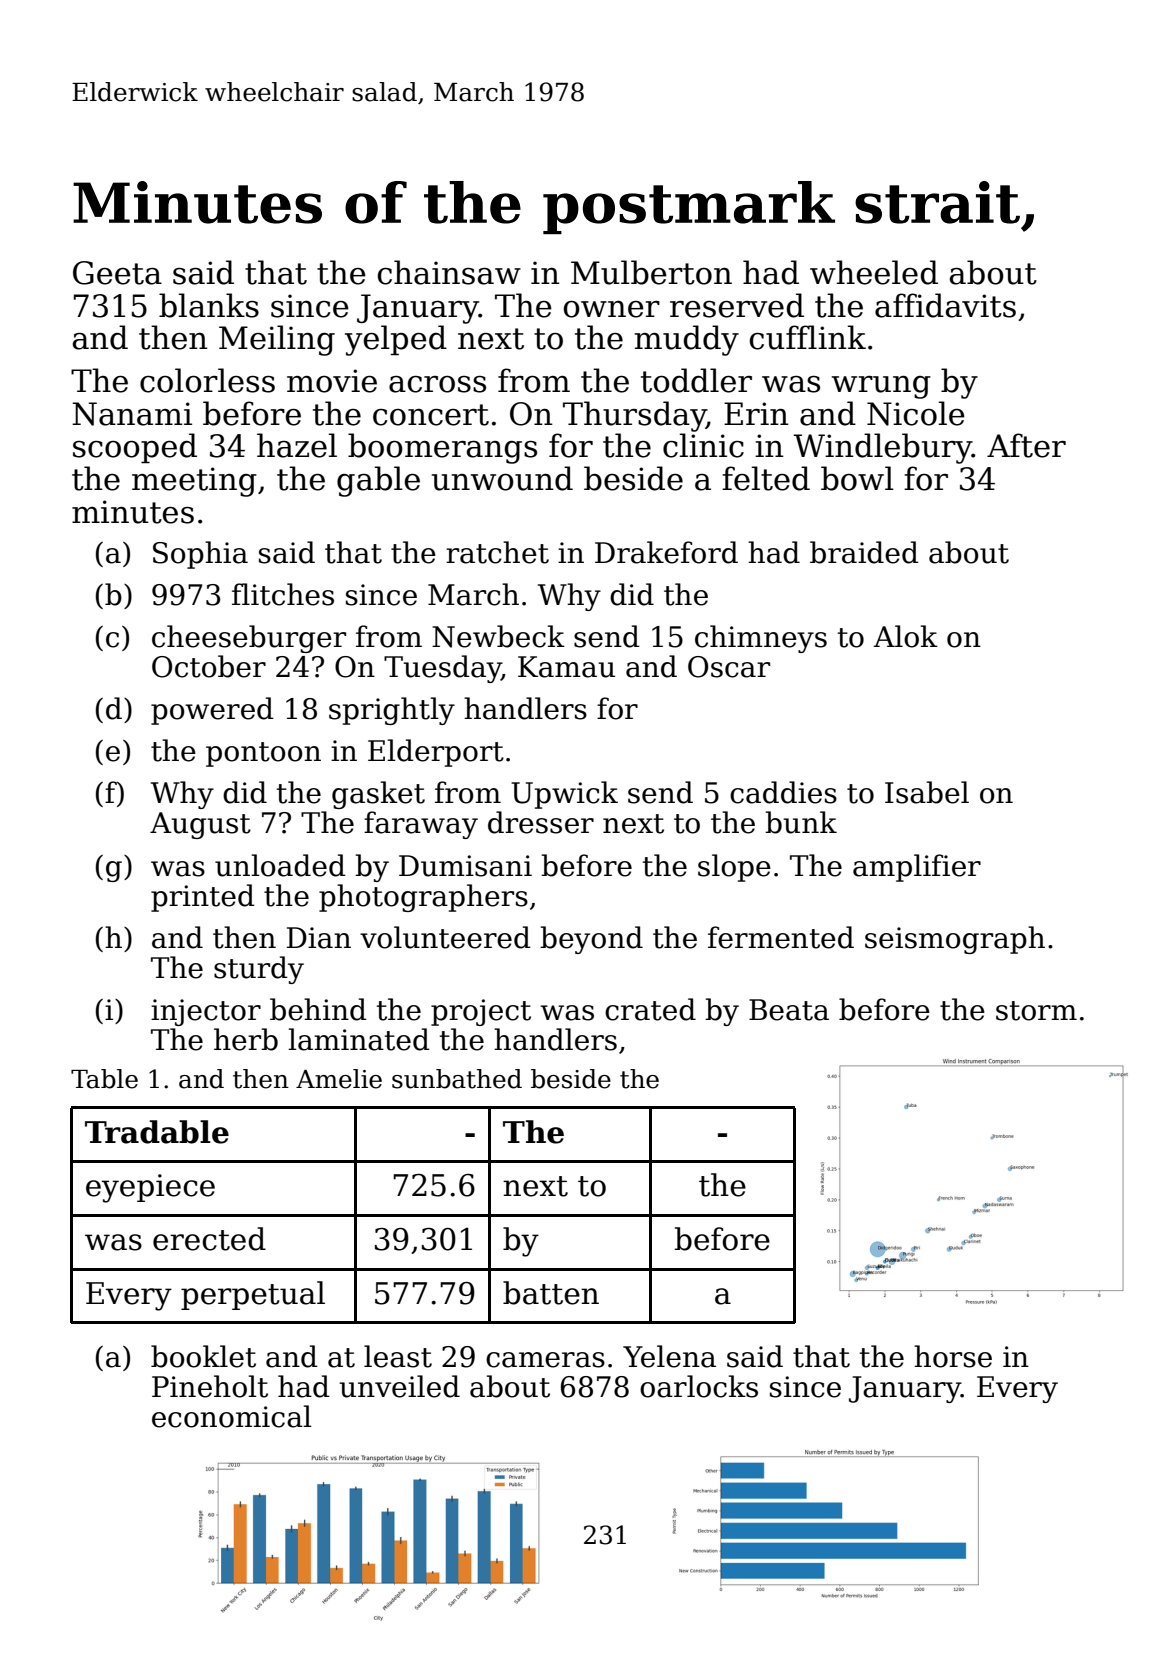 The height and width of the document is (1654, 1165). Describe the element at coordinates (209, 305) in the document. I see `blanks` at that location.
